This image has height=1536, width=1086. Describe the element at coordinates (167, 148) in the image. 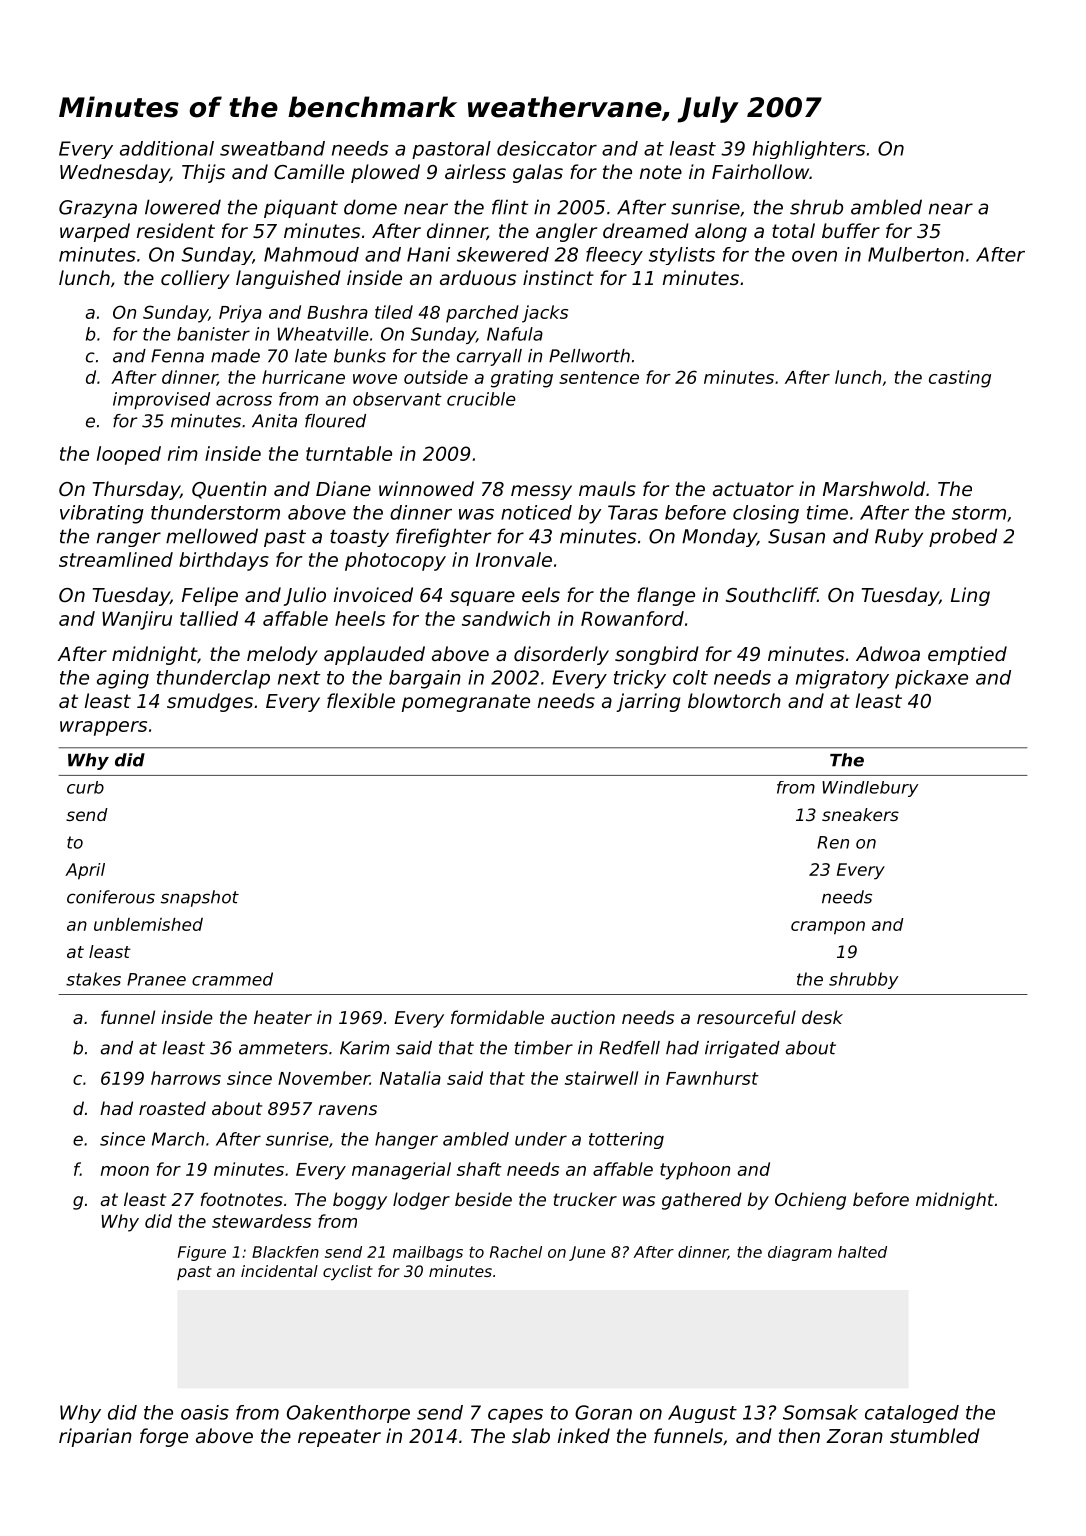

I see `additional` at that location.
